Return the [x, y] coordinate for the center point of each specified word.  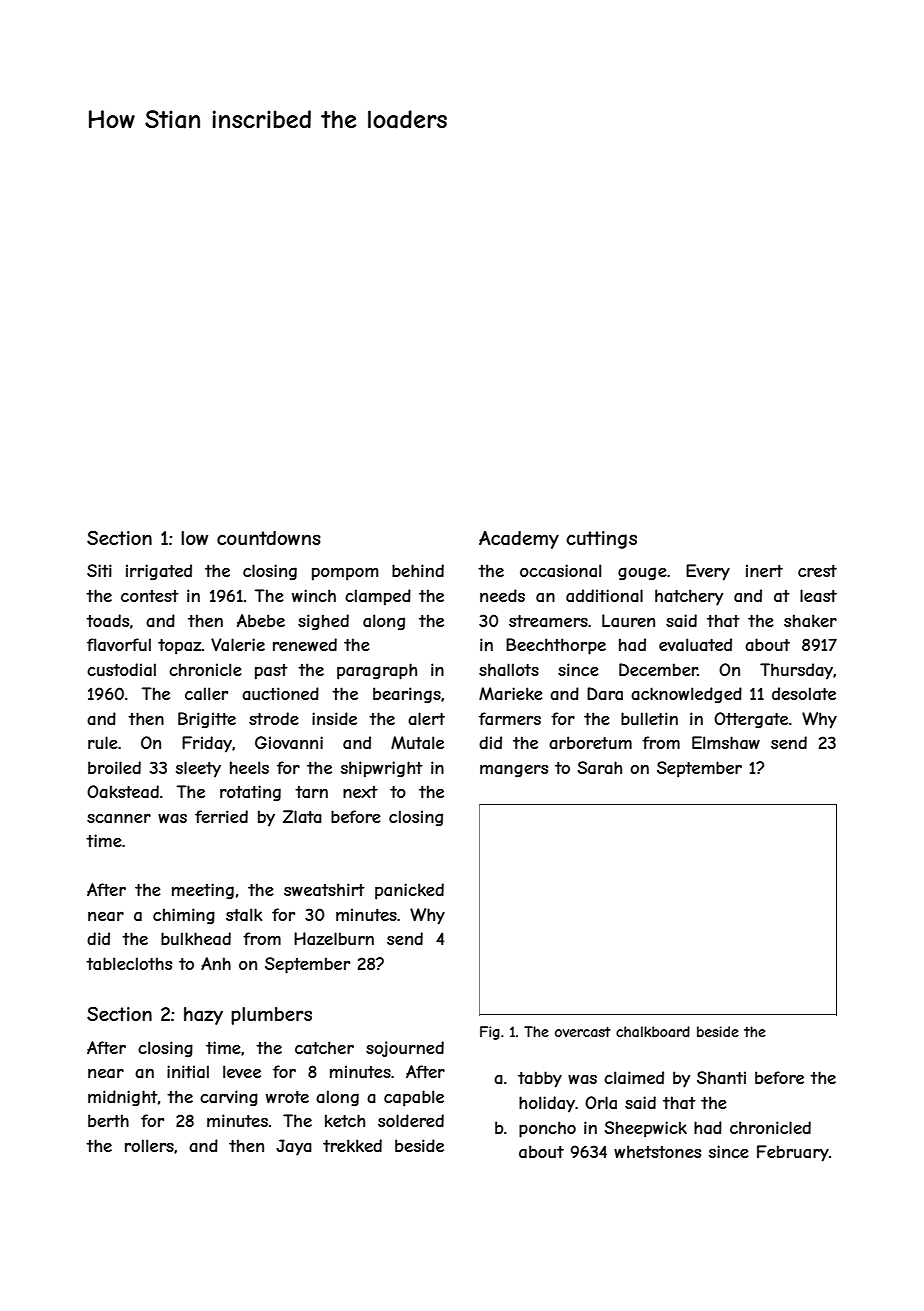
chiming [184, 916]
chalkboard [653, 1031]
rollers [149, 1145]
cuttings [601, 540]
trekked [352, 1145]
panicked [409, 891]
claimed [634, 1077]
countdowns [269, 538]
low [194, 538]
